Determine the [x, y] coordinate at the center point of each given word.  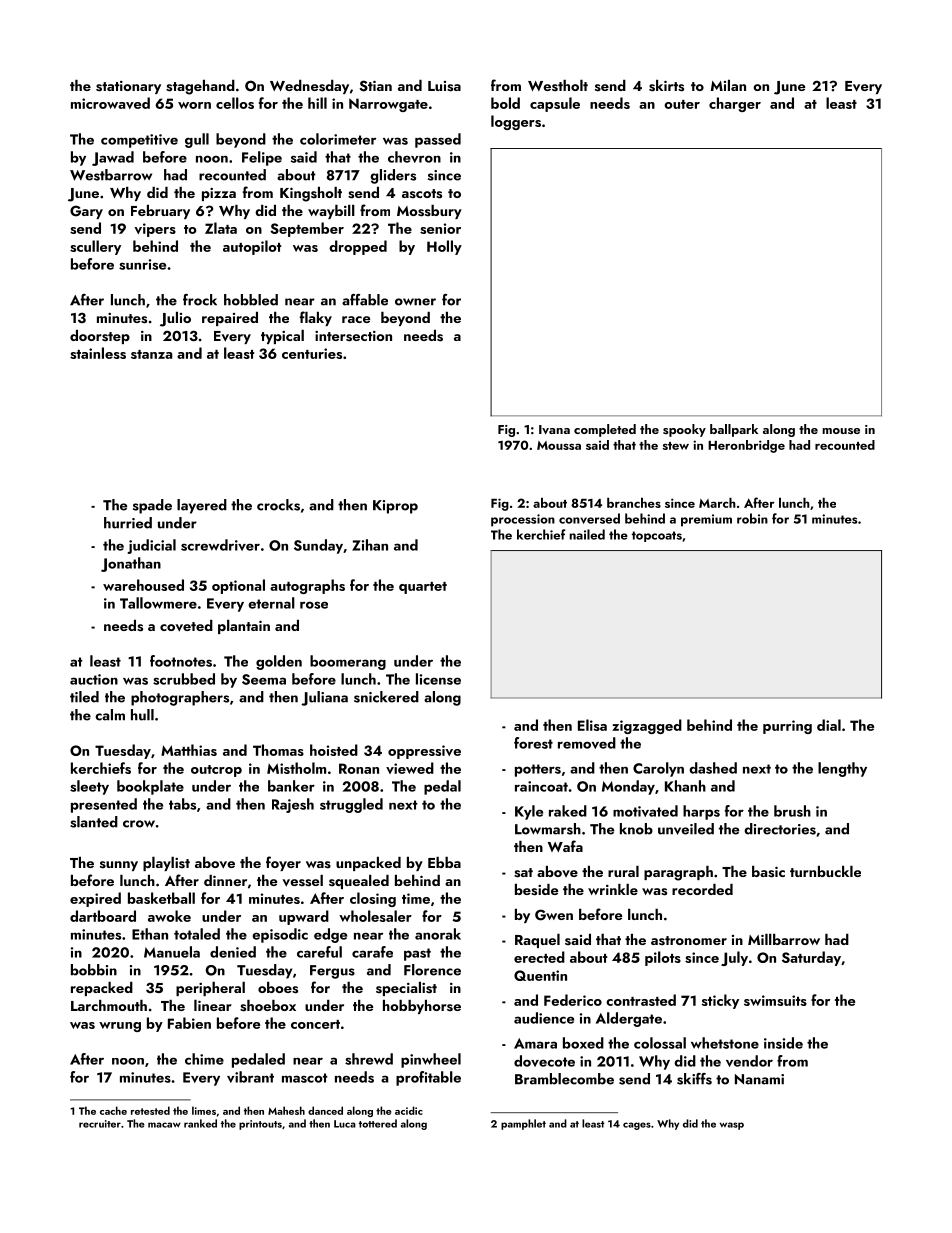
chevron [414, 157]
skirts [666, 86]
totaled [197, 934]
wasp [732, 1126]
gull [197, 140]
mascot [305, 1078]
